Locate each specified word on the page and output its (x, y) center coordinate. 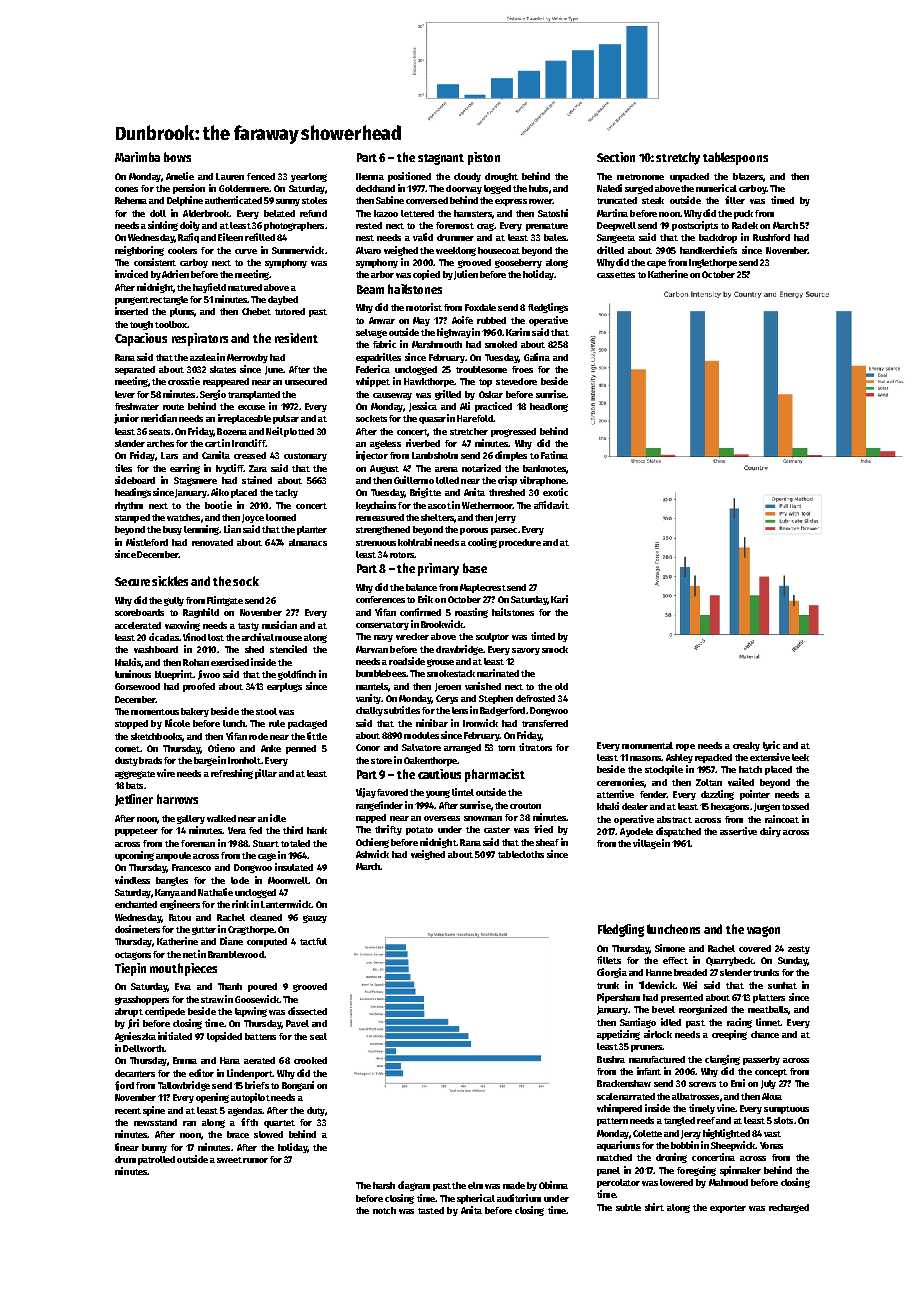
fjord (124, 1086)
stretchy (678, 158)
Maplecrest (483, 588)
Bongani (298, 1086)
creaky (746, 746)
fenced (261, 176)
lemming (201, 530)
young (438, 794)
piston (484, 158)
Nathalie (215, 892)
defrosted (535, 698)
